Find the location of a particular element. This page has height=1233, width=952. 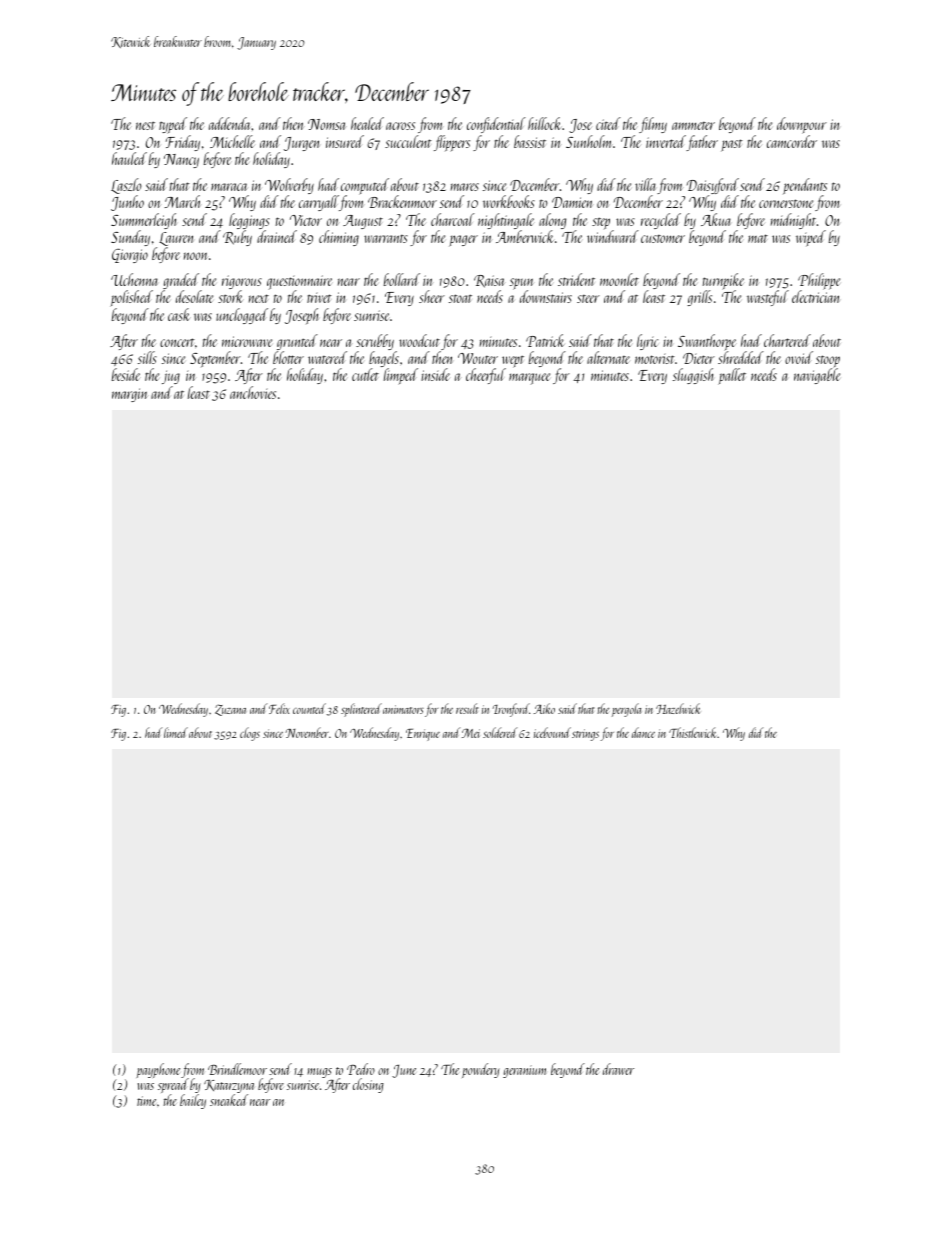

grills is located at coordinates (699, 298).
